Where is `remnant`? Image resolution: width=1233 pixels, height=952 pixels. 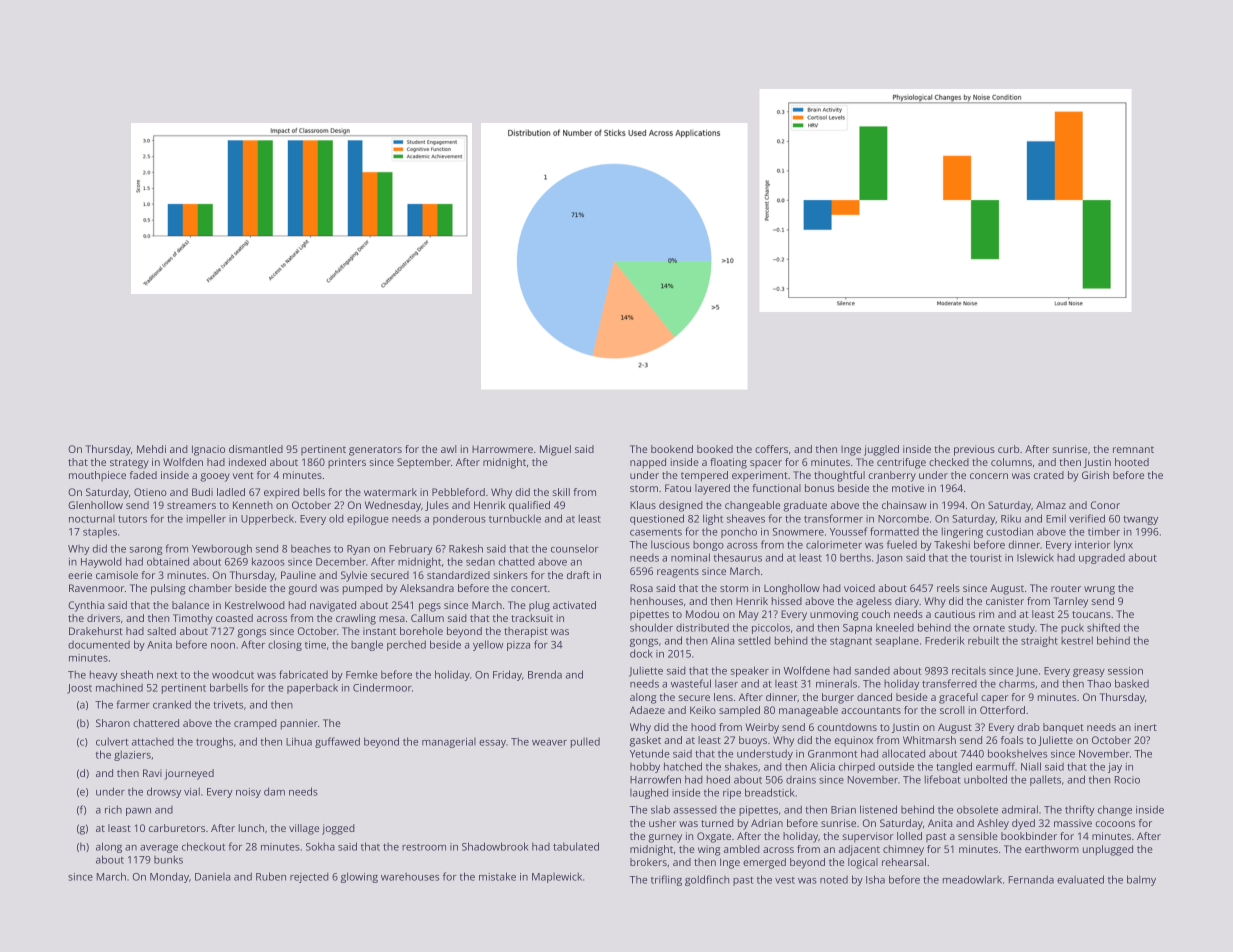 remnant is located at coordinates (1133, 449).
